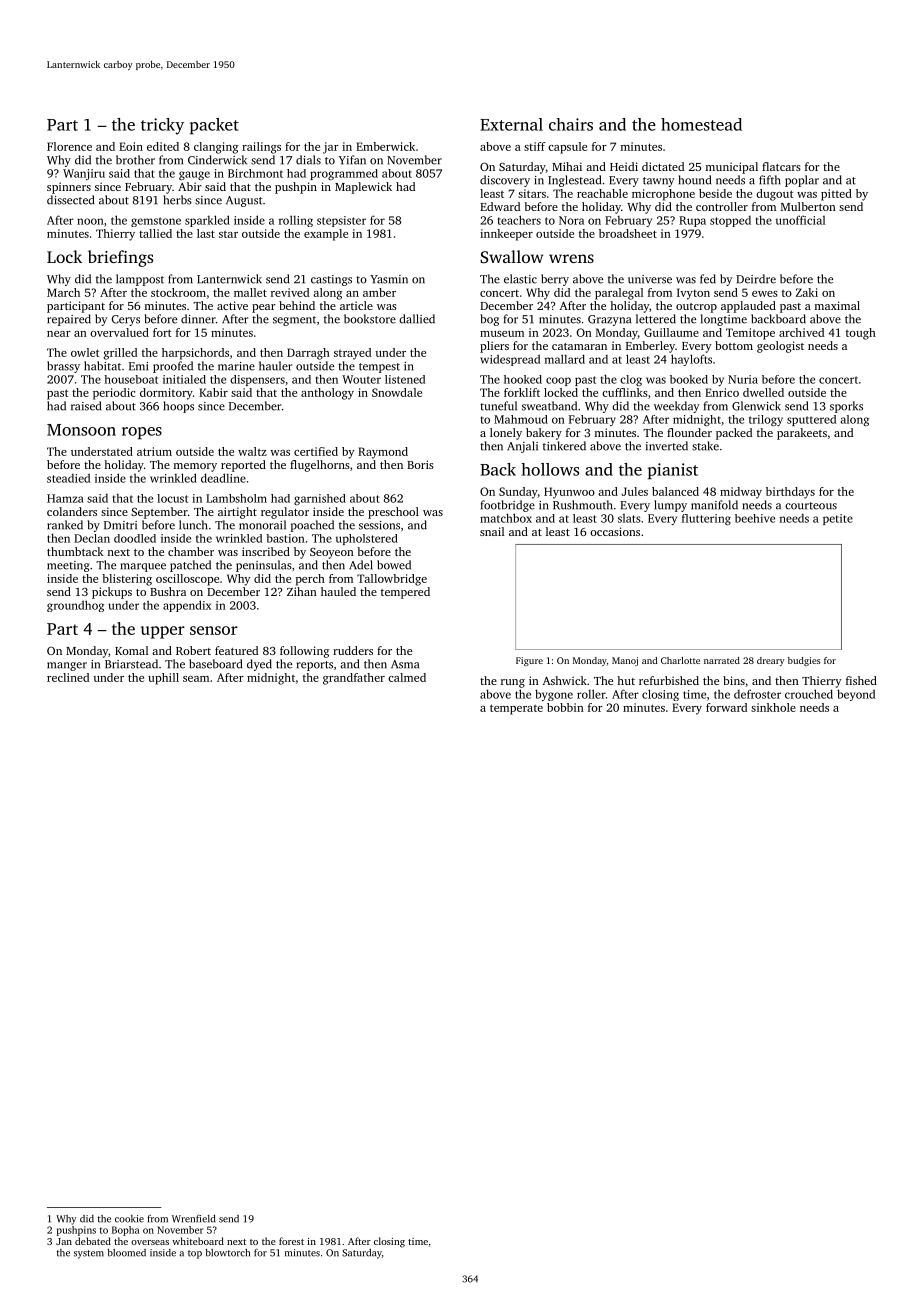 This page has width=924, height=1308. Describe the element at coordinates (214, 126) in the page. I see `packet` at that location.
